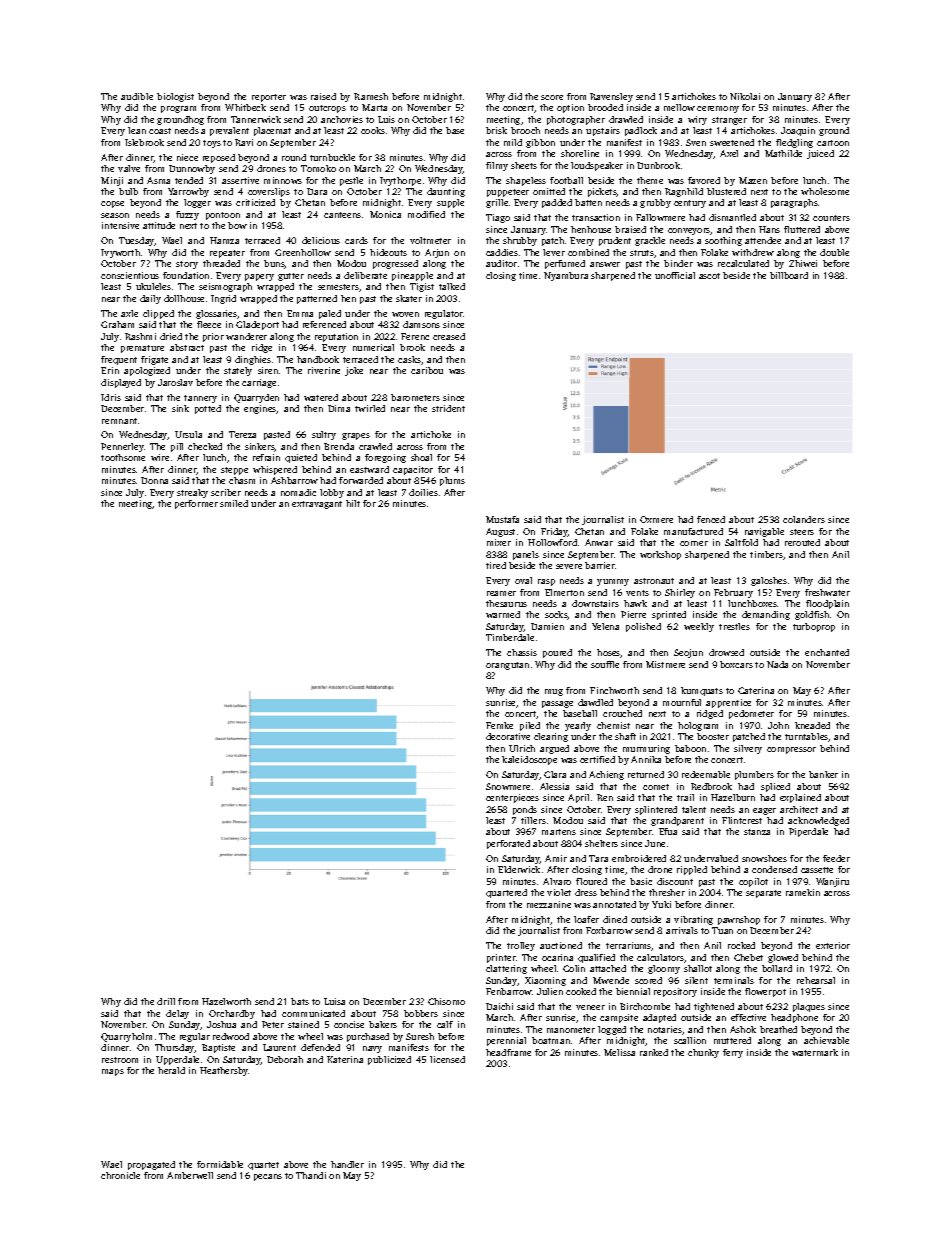 This screenshot has height=1233, width=952. I want to click on Oxmere, so click(656, 519).
